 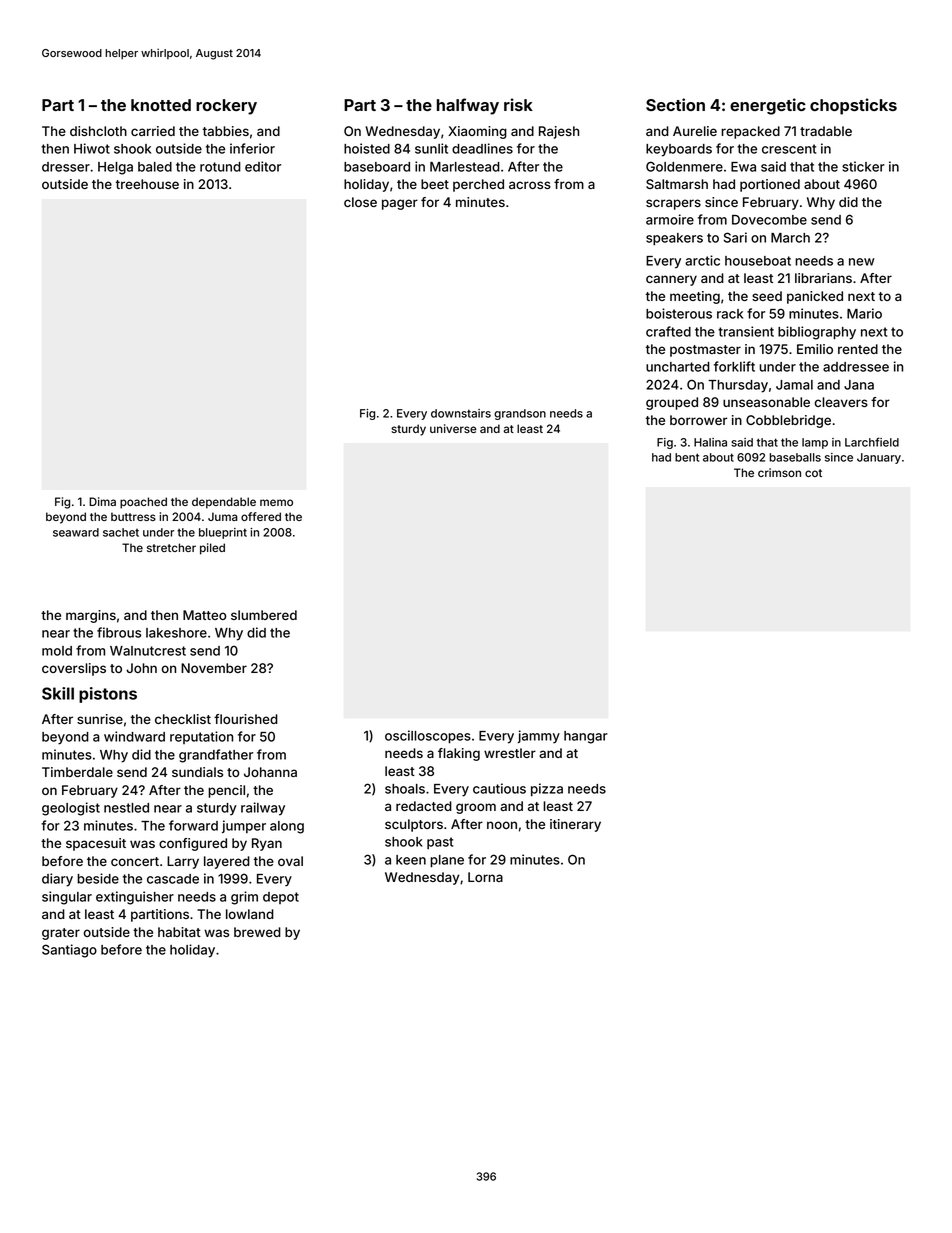 I want to click on jammy, so click(x=539, y=737).
